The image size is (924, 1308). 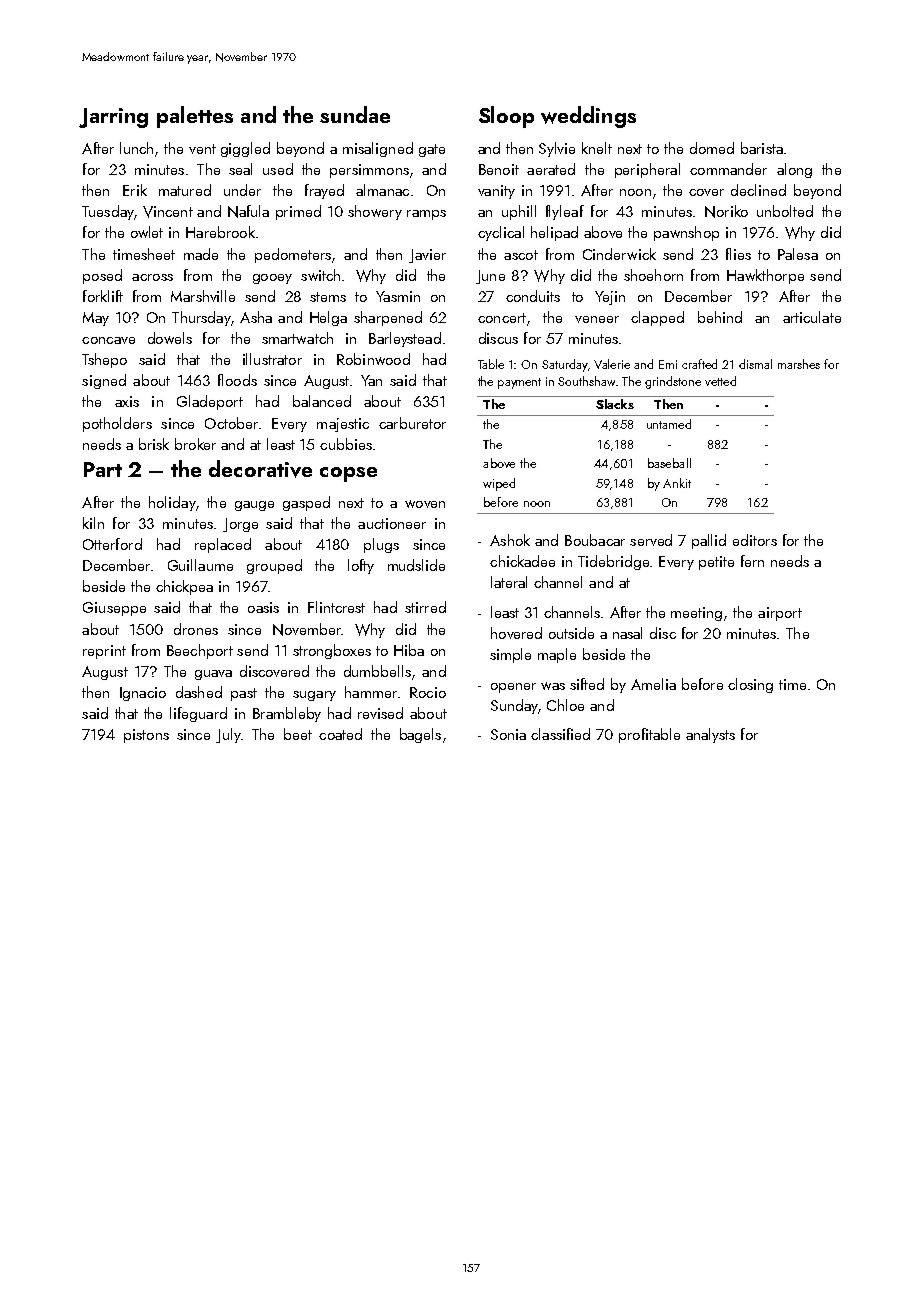 I want to click on Hiba, so click(x=409, y=650).
